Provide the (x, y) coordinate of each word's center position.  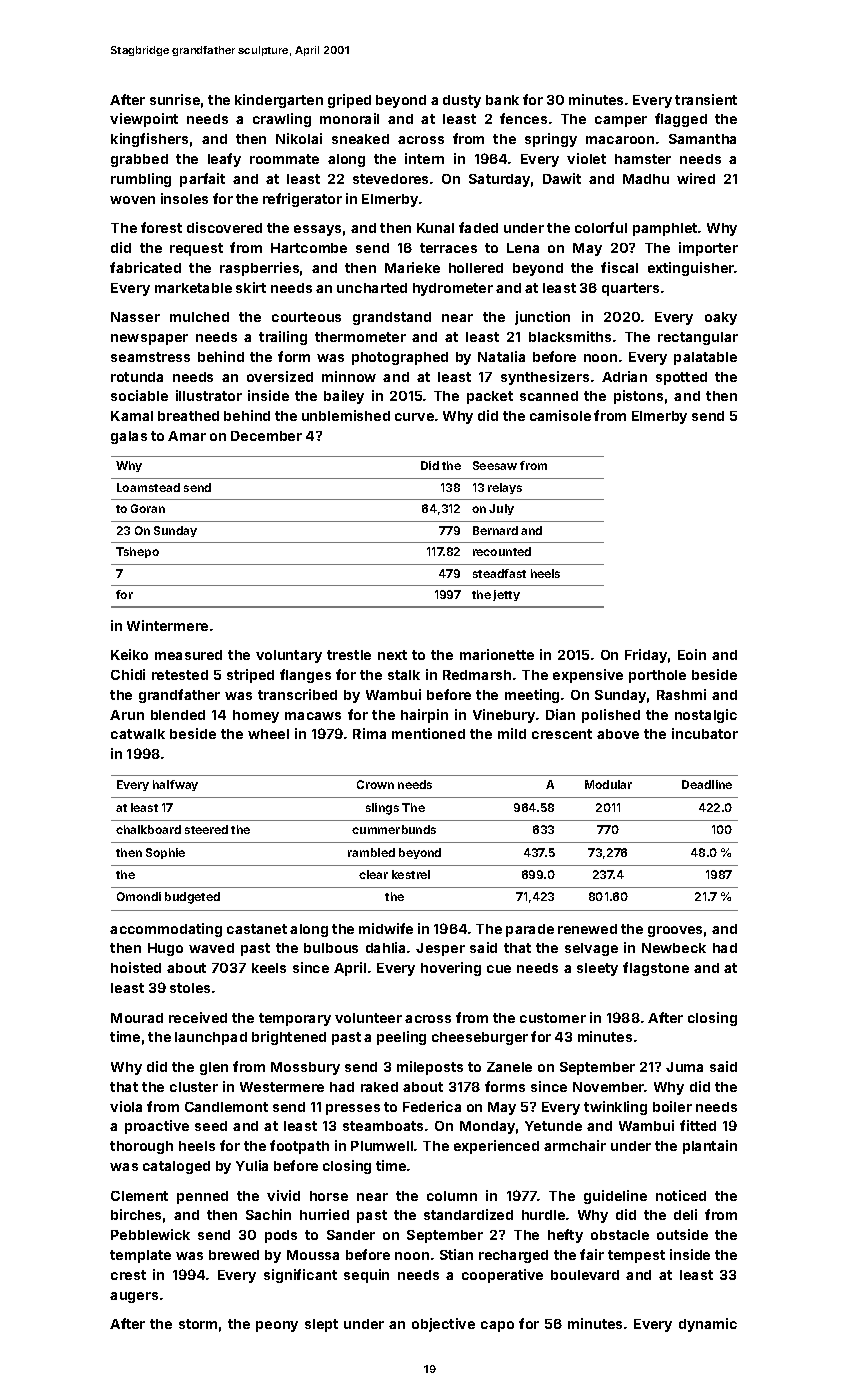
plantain (710, 1147)
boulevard (585, 1275)
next (392, 655)
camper (621, 121)
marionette (497, 654)
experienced (496, 1147)
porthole (657, 676)
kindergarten (279, 101)
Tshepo (137, 552)
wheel (268, 734)
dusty (462, 101)
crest (128, 1275)
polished (611, 716)
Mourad (137, 1018)
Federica (432, 1106)
